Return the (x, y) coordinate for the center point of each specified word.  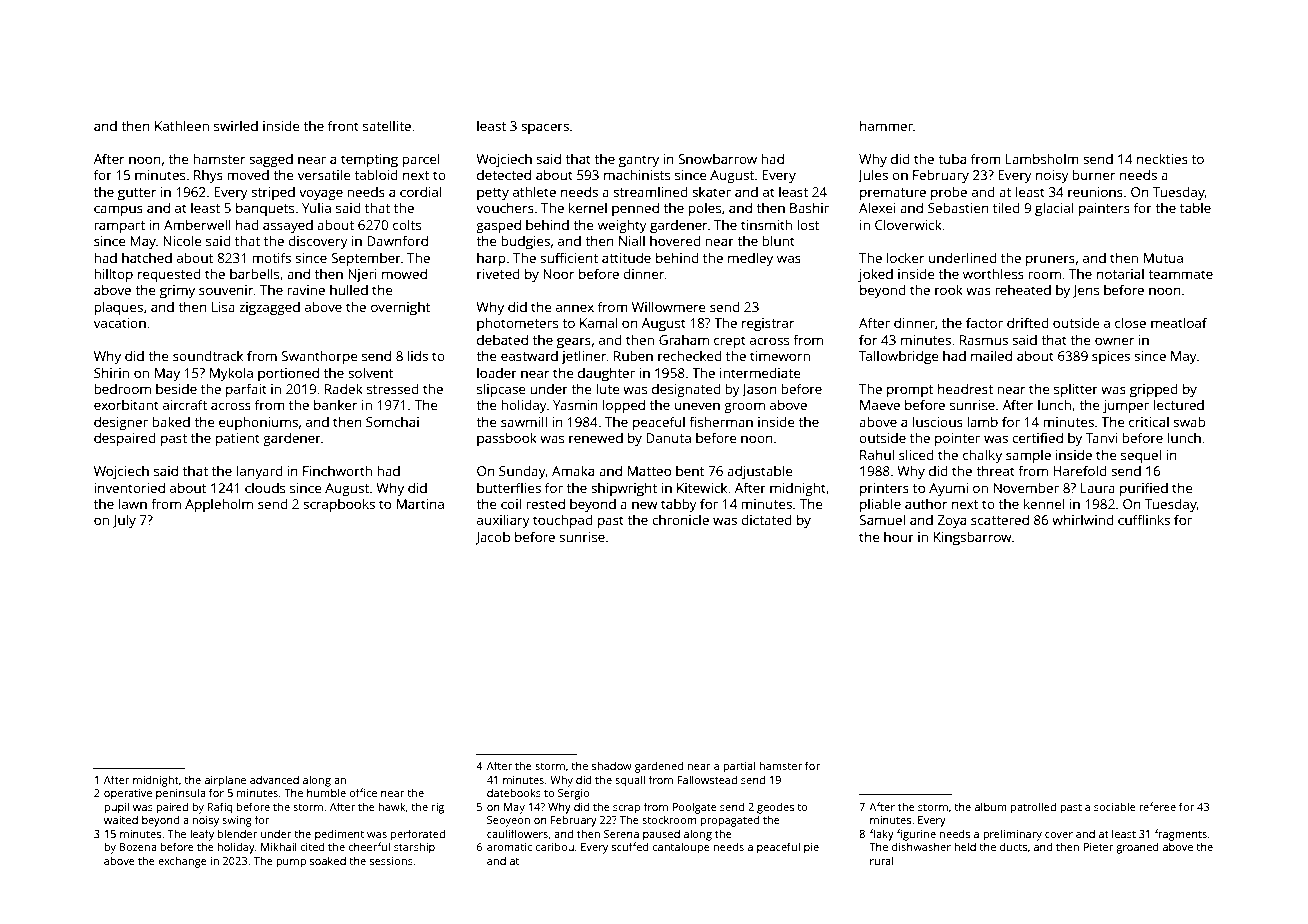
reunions (1095, 192)
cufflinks (1144, 519)
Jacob (492, 538)
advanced (274, 779)
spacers (545, 128)
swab (1189, 421)
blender (237, 833)
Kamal (599, 322)
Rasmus (984, 340)
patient (238, 439)
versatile (324, 174)
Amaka (573, 470)
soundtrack (208, 355)
